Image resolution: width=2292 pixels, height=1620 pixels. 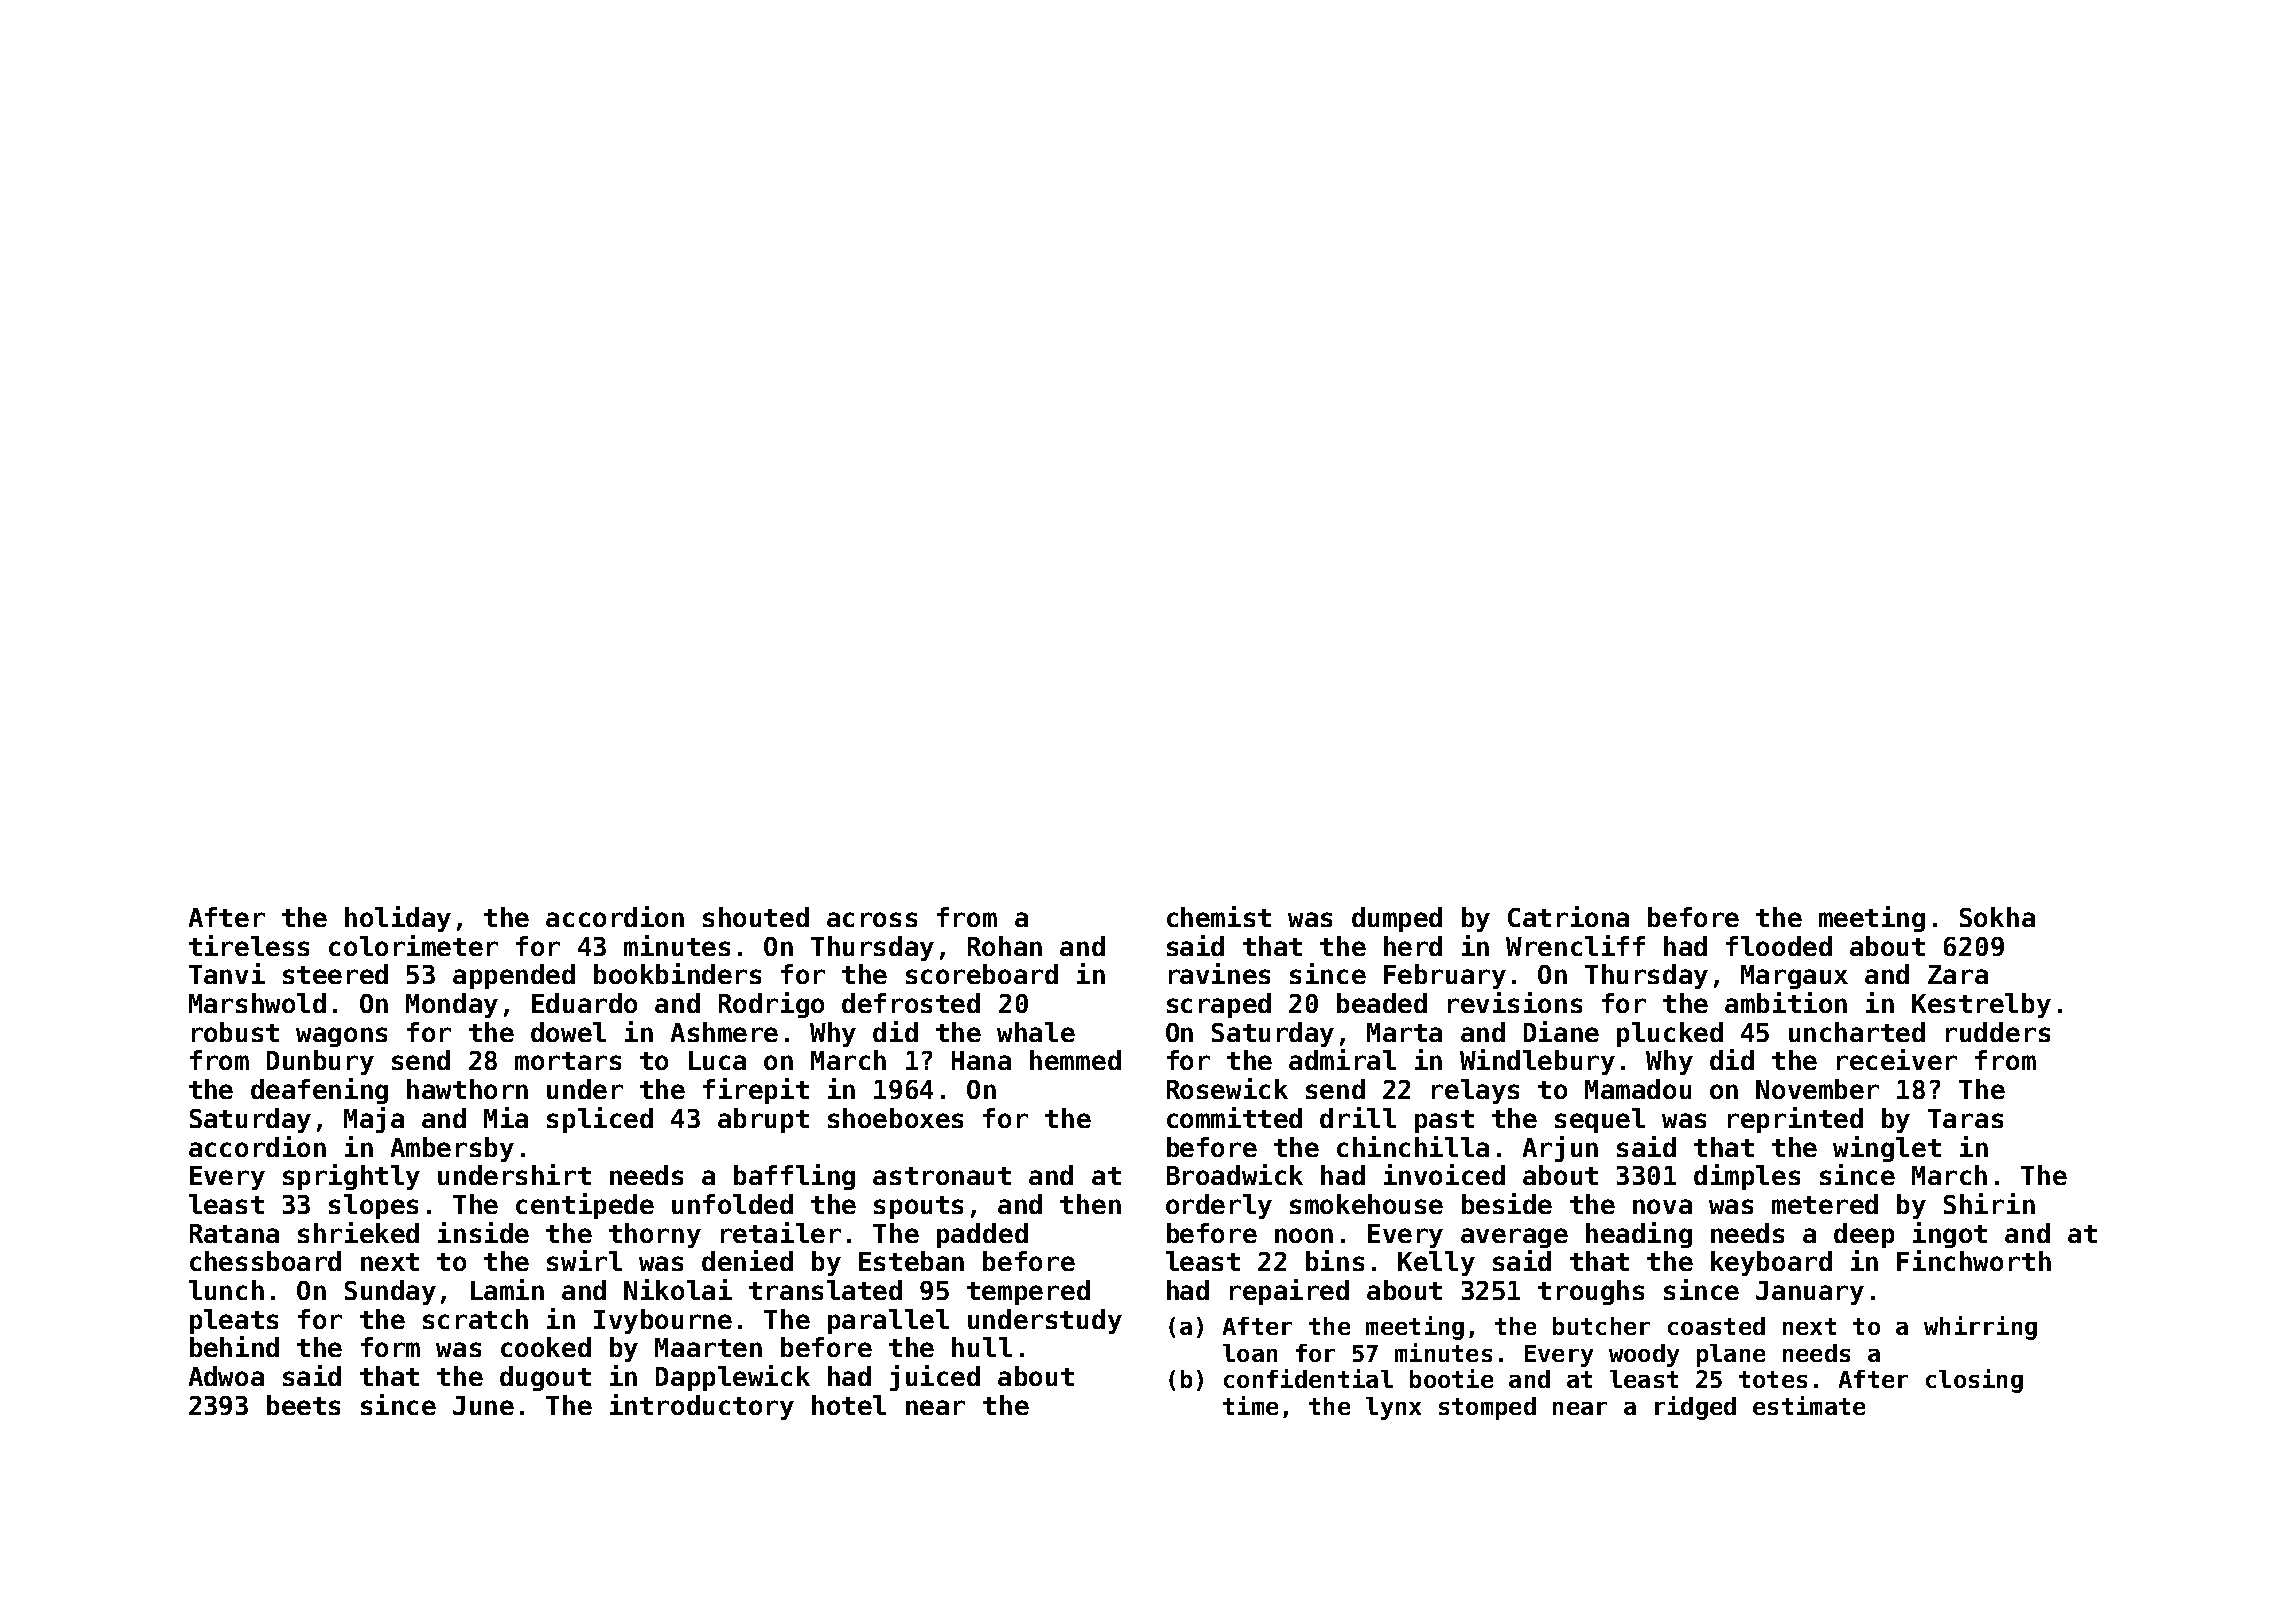 What do you see at coordinates (1817, 1089) in the screenshot?
I see `November` at bounding box center [1817, 1089].
